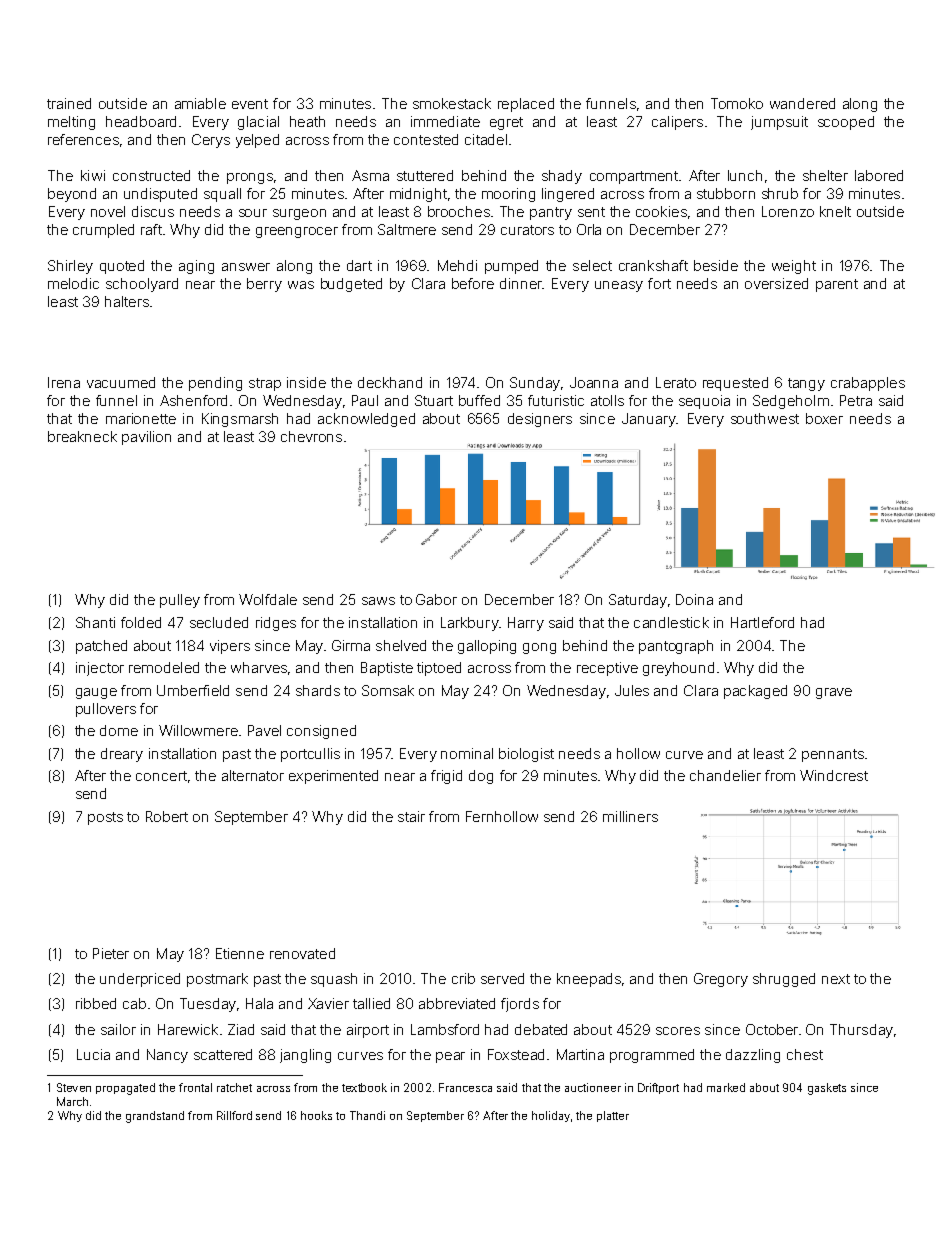 Image resolution: width=952 pixels, height=1233 pixels. Describe the element at coordinates (725, 775) in the document. I see `chandelier` at that location.
